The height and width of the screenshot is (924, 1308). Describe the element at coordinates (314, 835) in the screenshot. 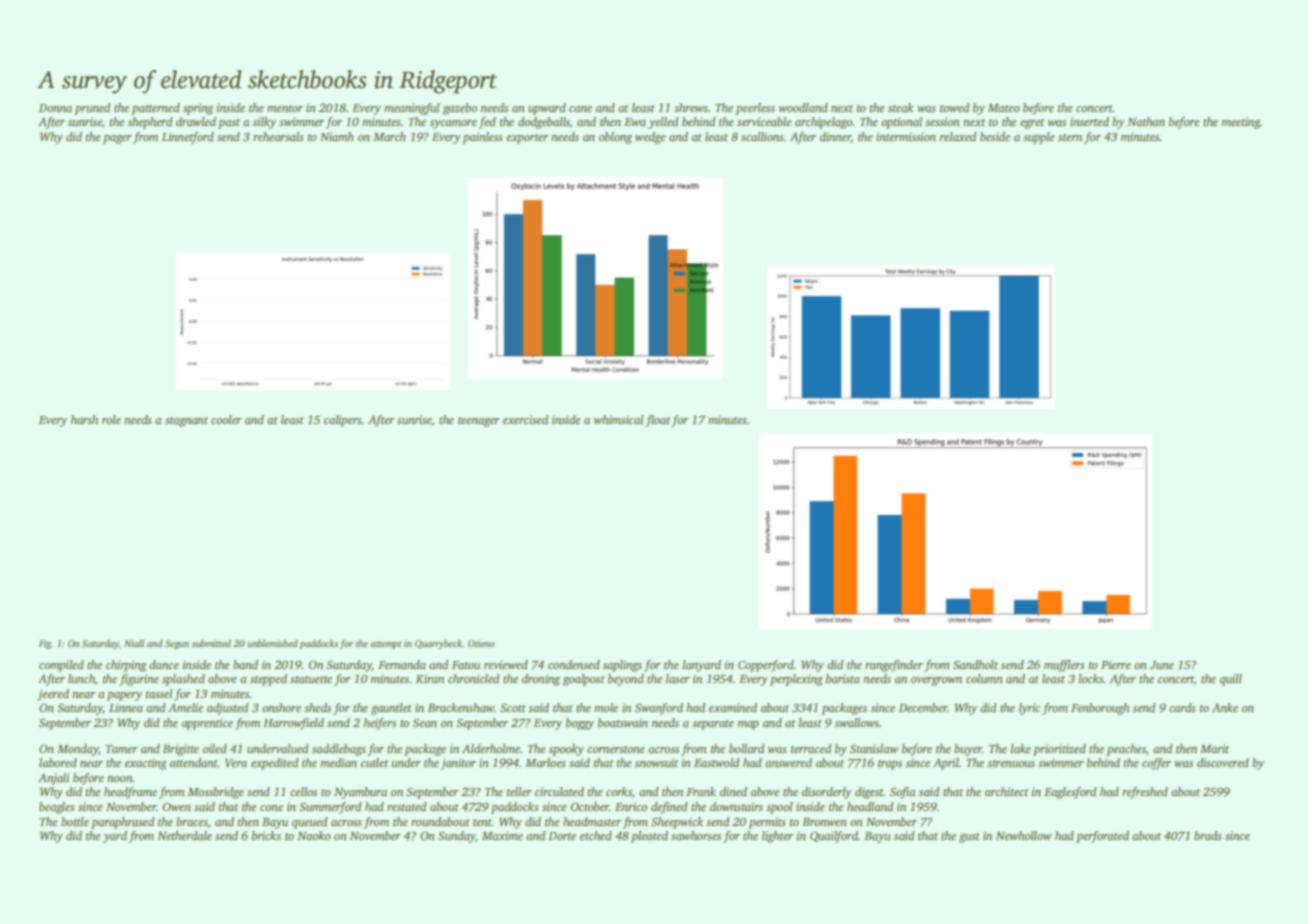

I see `Naoko` at that location.
